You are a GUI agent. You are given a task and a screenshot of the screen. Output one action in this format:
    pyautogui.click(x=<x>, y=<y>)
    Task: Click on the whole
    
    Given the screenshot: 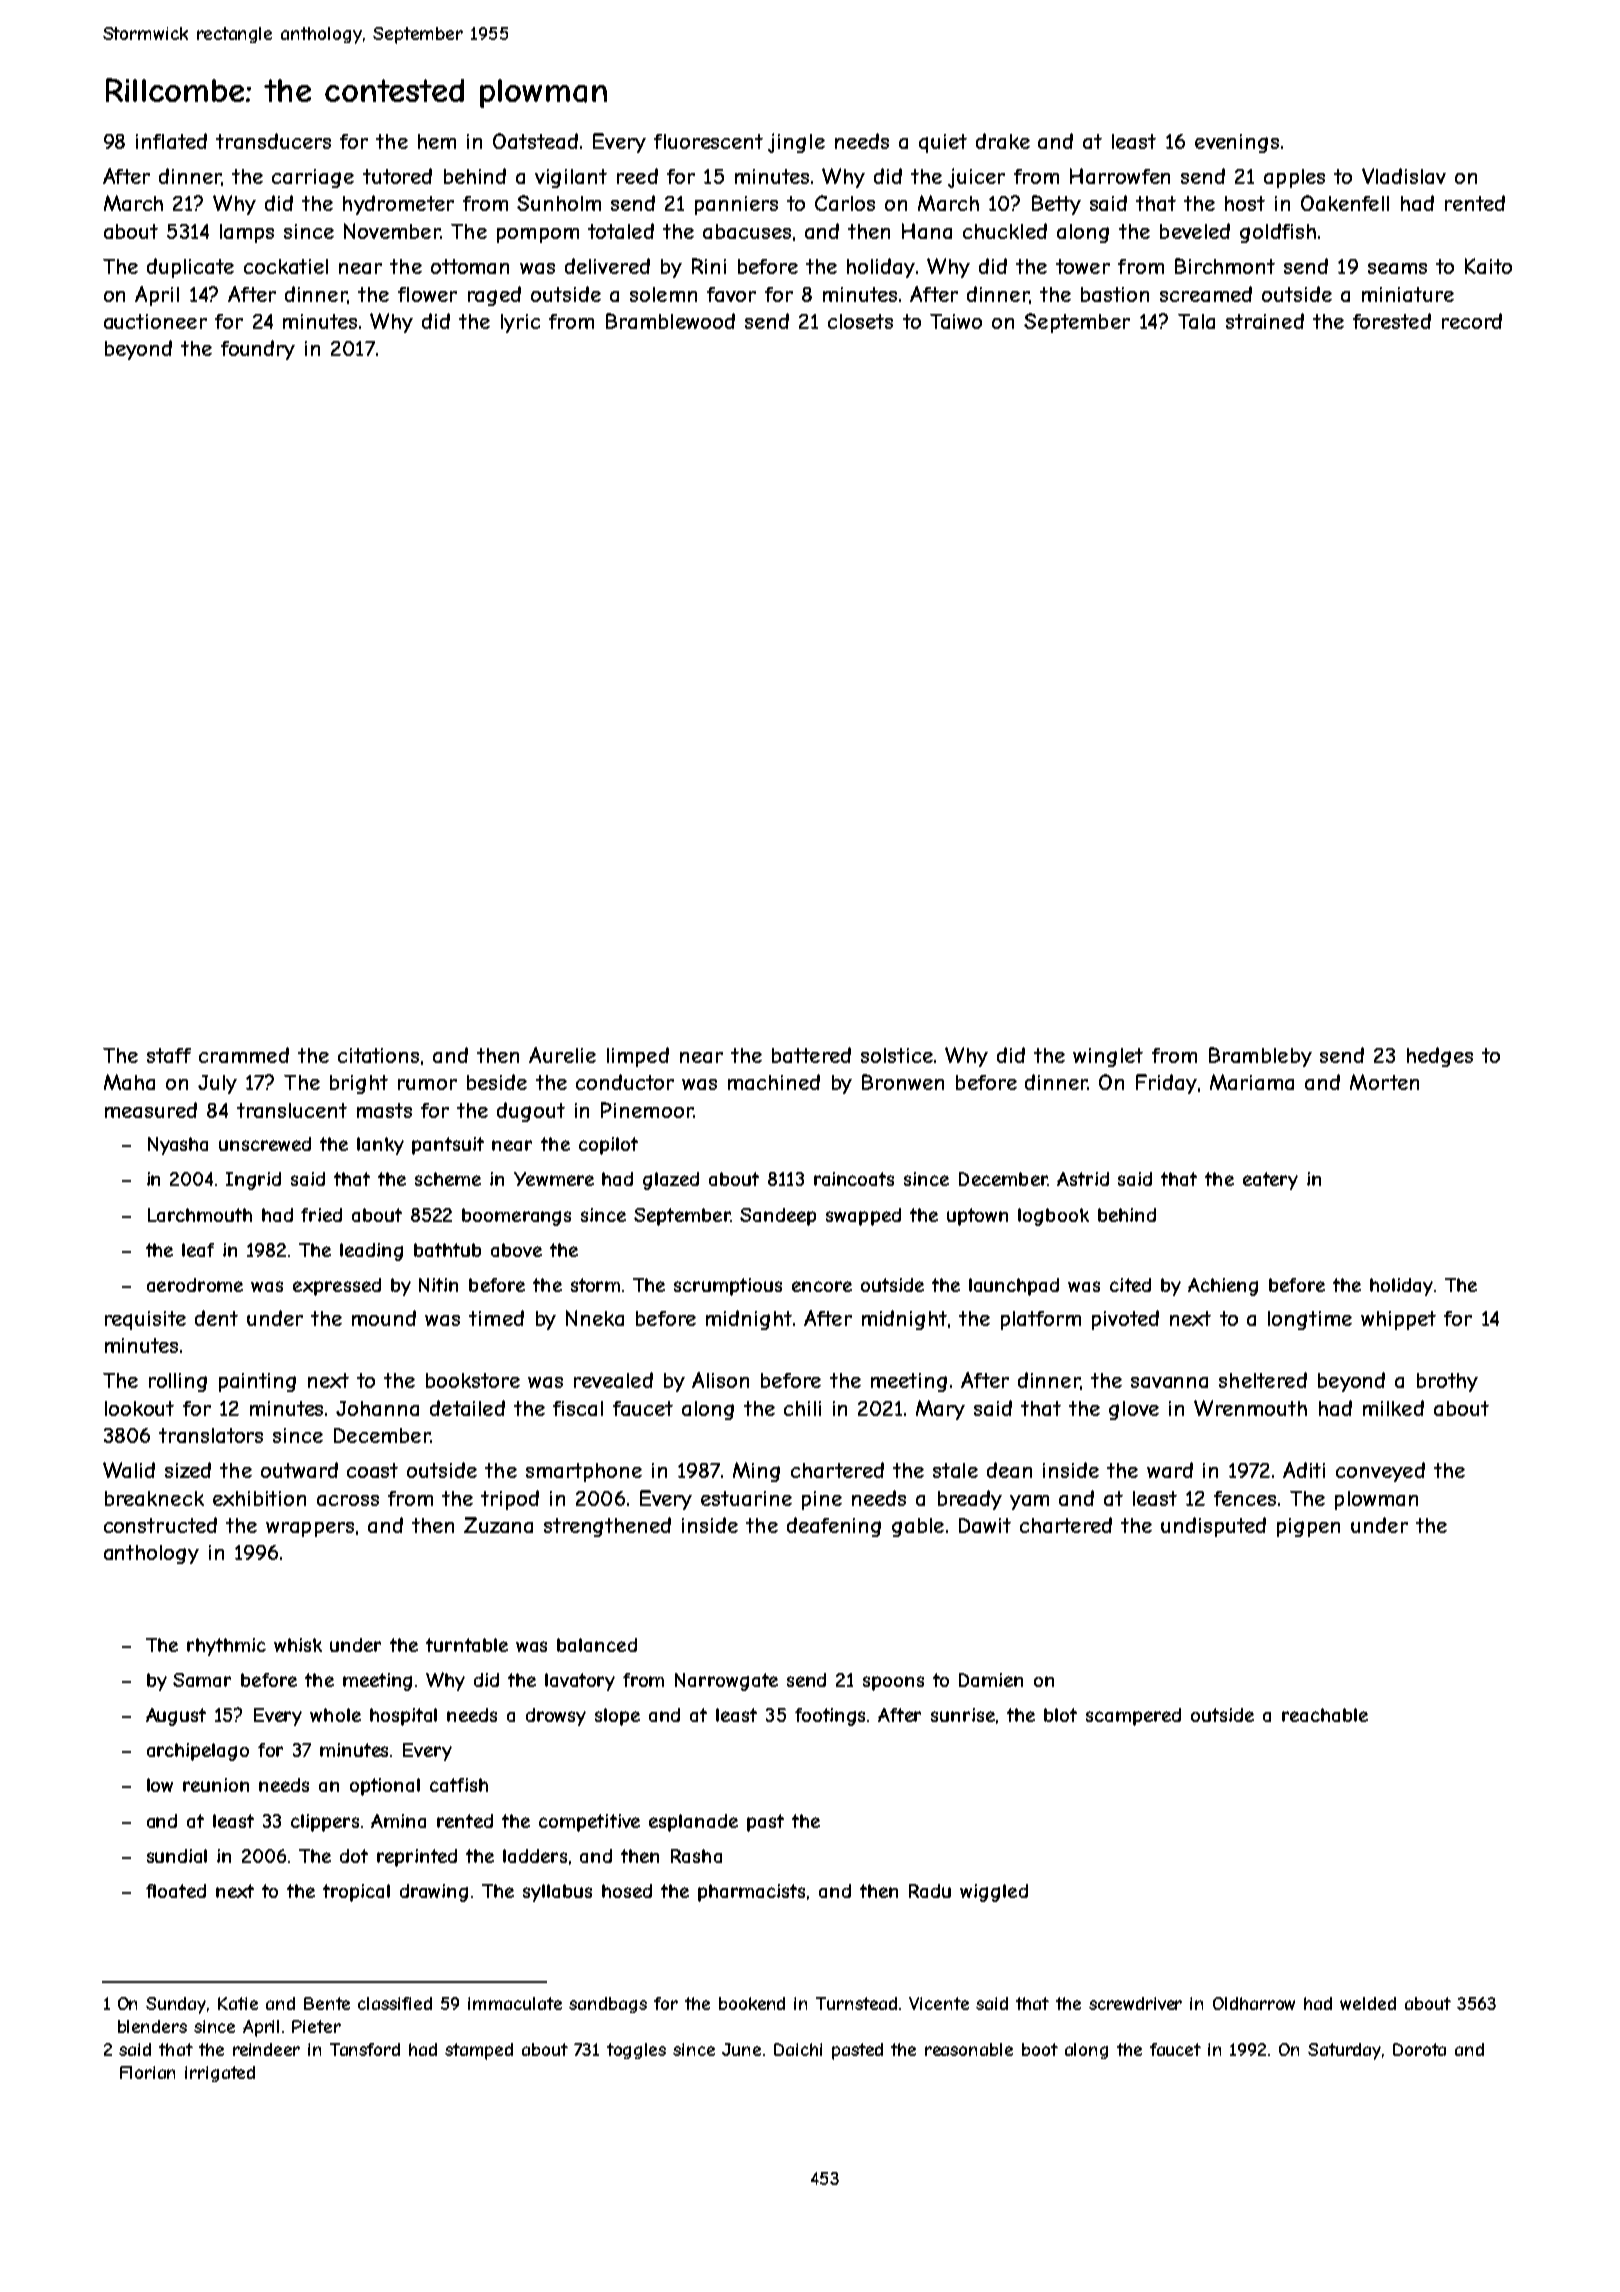 What is the action you would take?
    pyautogui.click(x=335, y=1715)
